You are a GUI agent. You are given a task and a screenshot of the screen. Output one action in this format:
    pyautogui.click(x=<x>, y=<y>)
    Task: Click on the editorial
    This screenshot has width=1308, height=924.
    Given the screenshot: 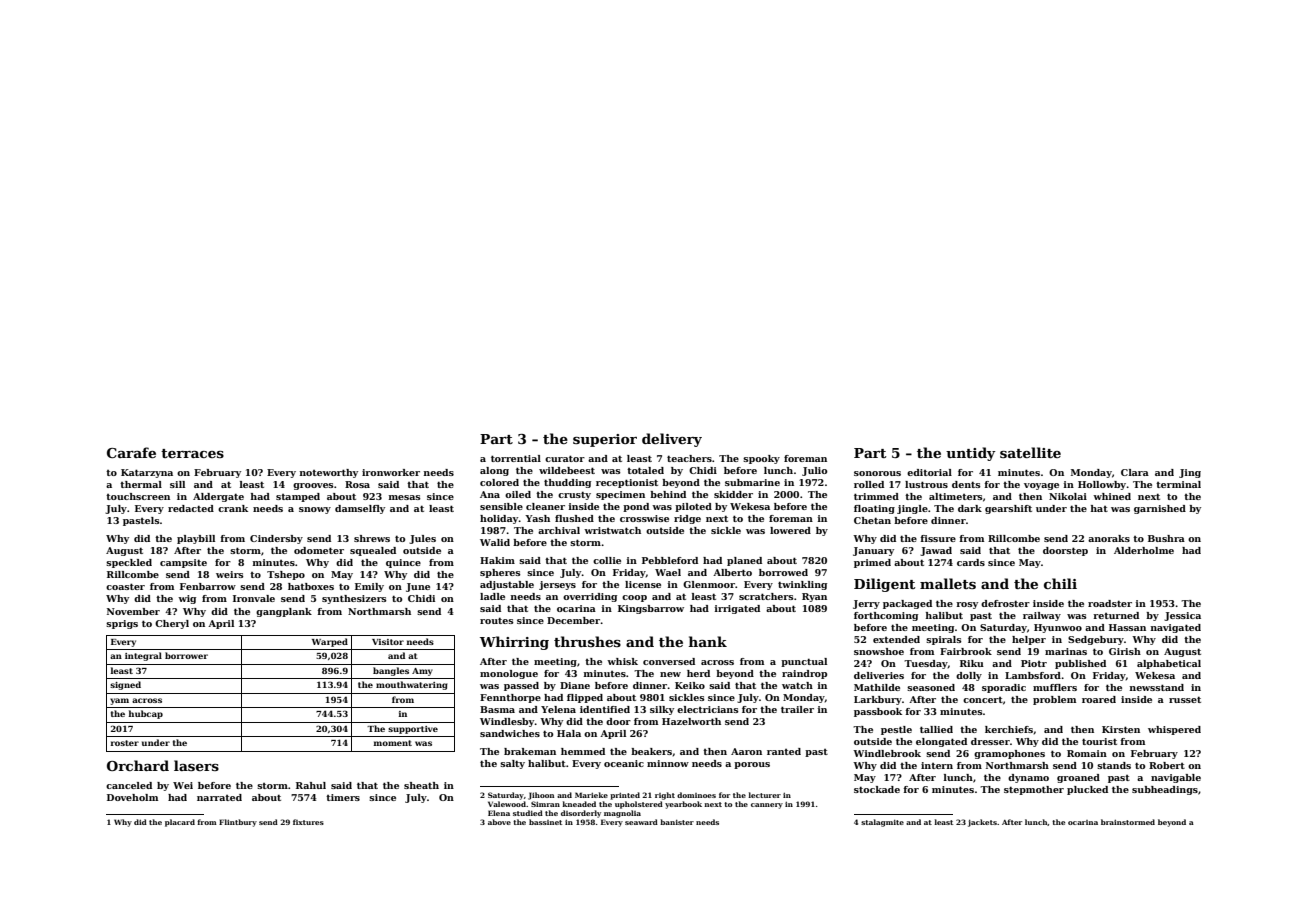 What is the action you would take?
    pyautogui.click(x=929, y=472)
